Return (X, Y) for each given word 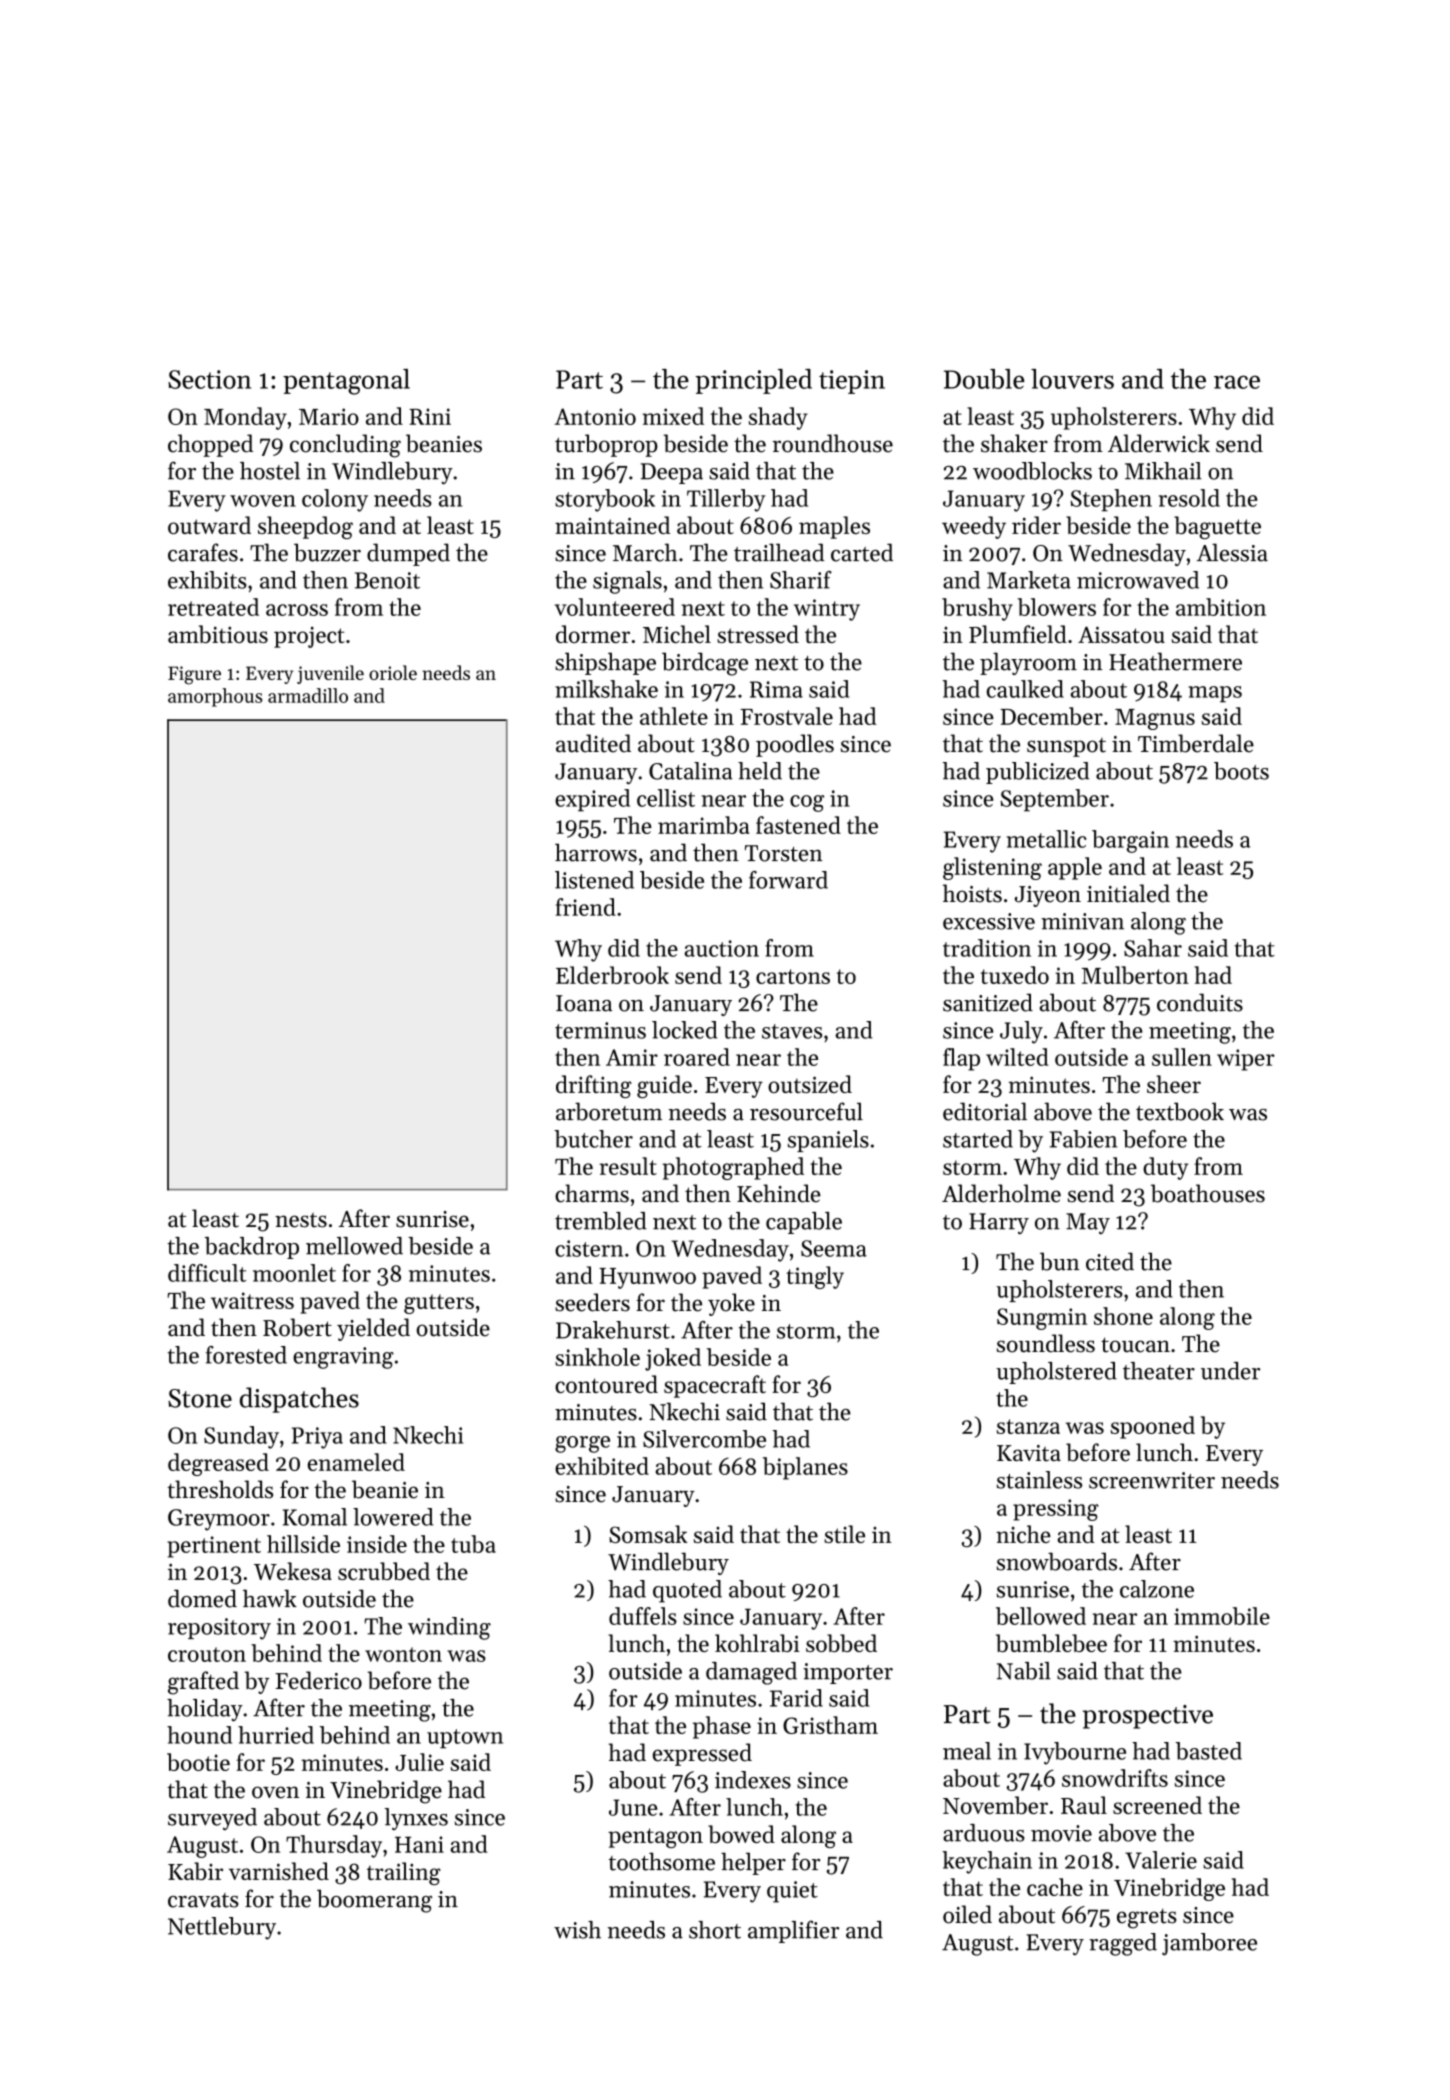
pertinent (214, 1547)
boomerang (374, 1901)
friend (586, 907)
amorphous (215, 697)
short (715, 1930)
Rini (430, 416)
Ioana (584, 1003)
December (1051, 716)
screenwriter (1152, 1480)
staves (792, 1031)
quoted (687, 1591)
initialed (1128, 893)
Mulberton (1135, 975)
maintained (612, 525)
